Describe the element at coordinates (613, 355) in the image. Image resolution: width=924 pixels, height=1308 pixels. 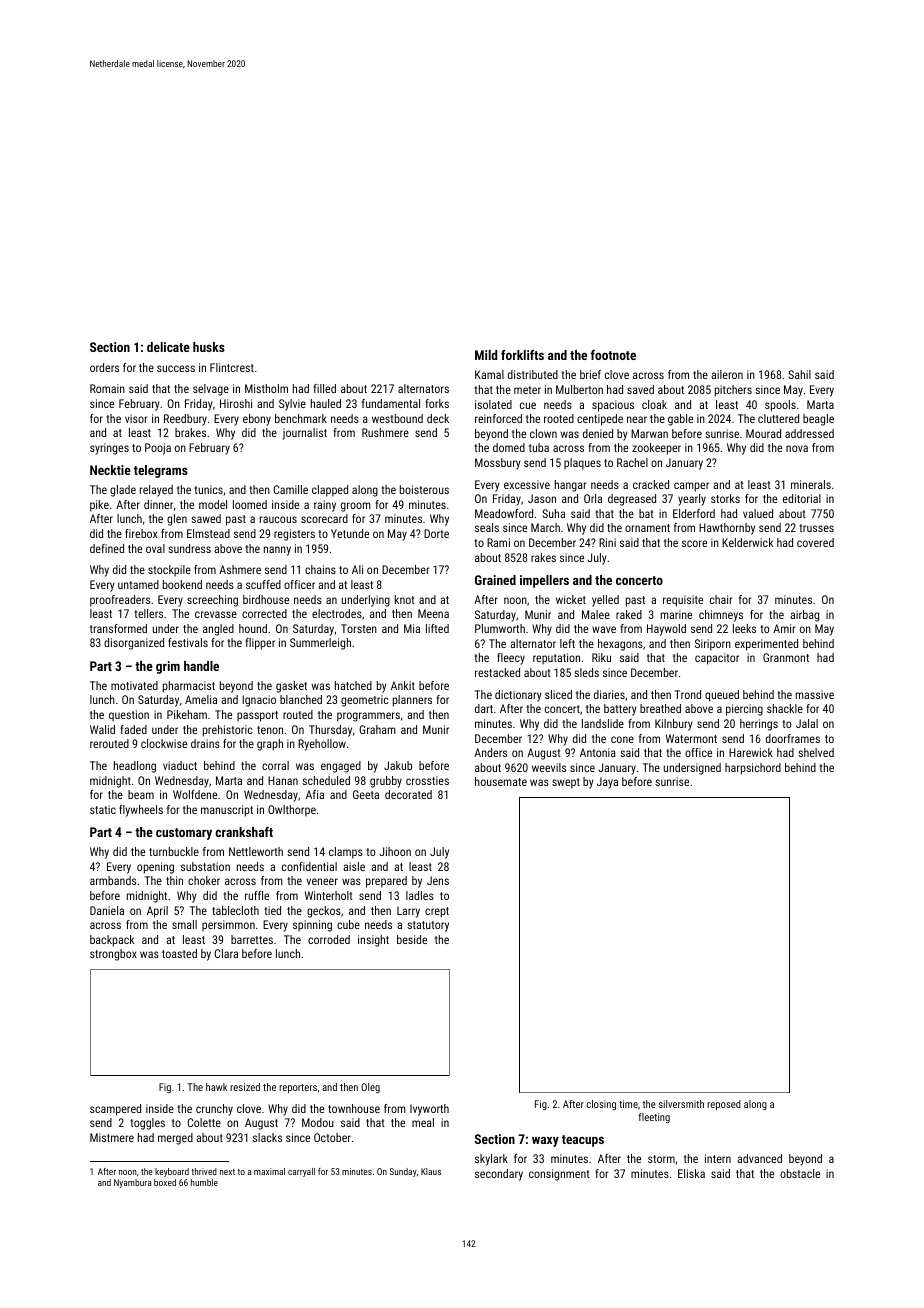
I see `footnote` at that location.
